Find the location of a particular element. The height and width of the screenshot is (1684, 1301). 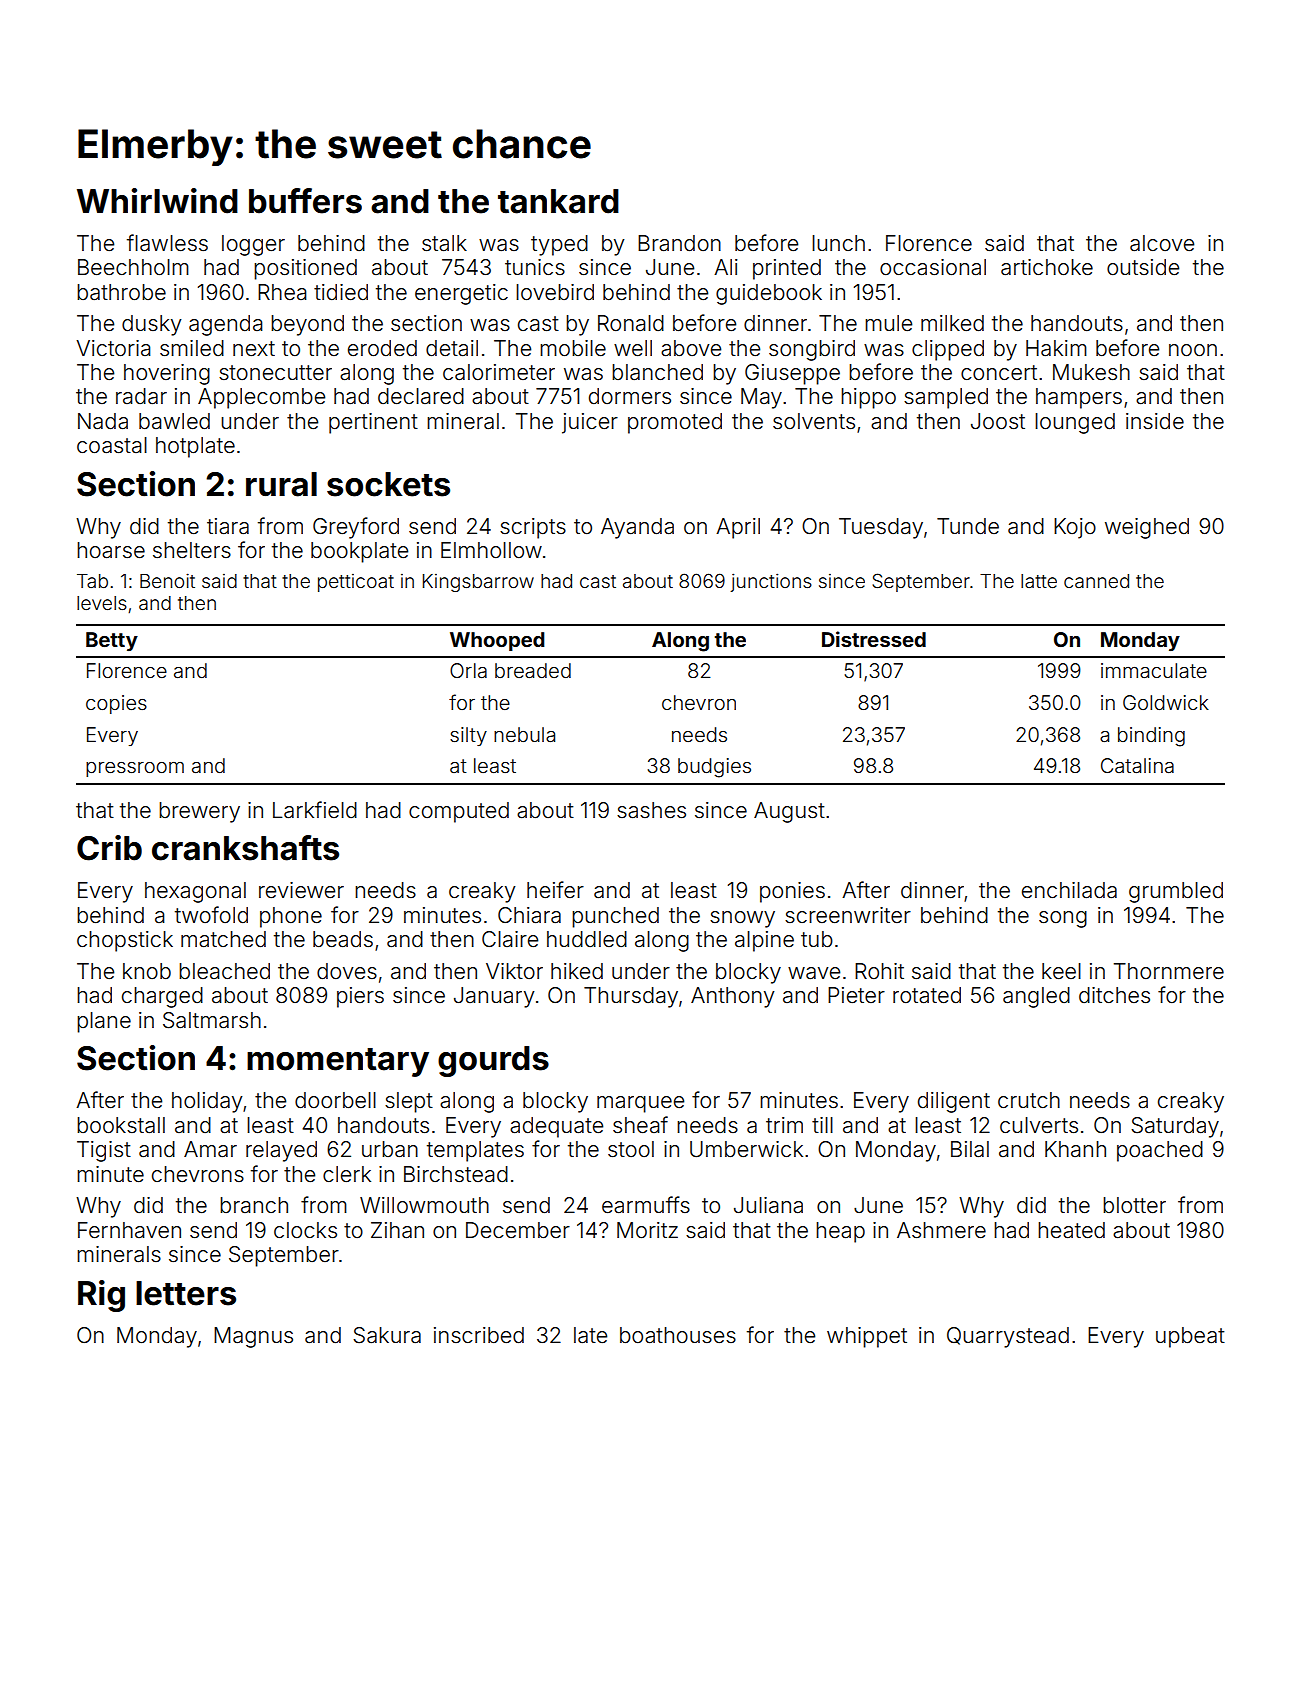

breaded is located at coordinates (533, 670).
